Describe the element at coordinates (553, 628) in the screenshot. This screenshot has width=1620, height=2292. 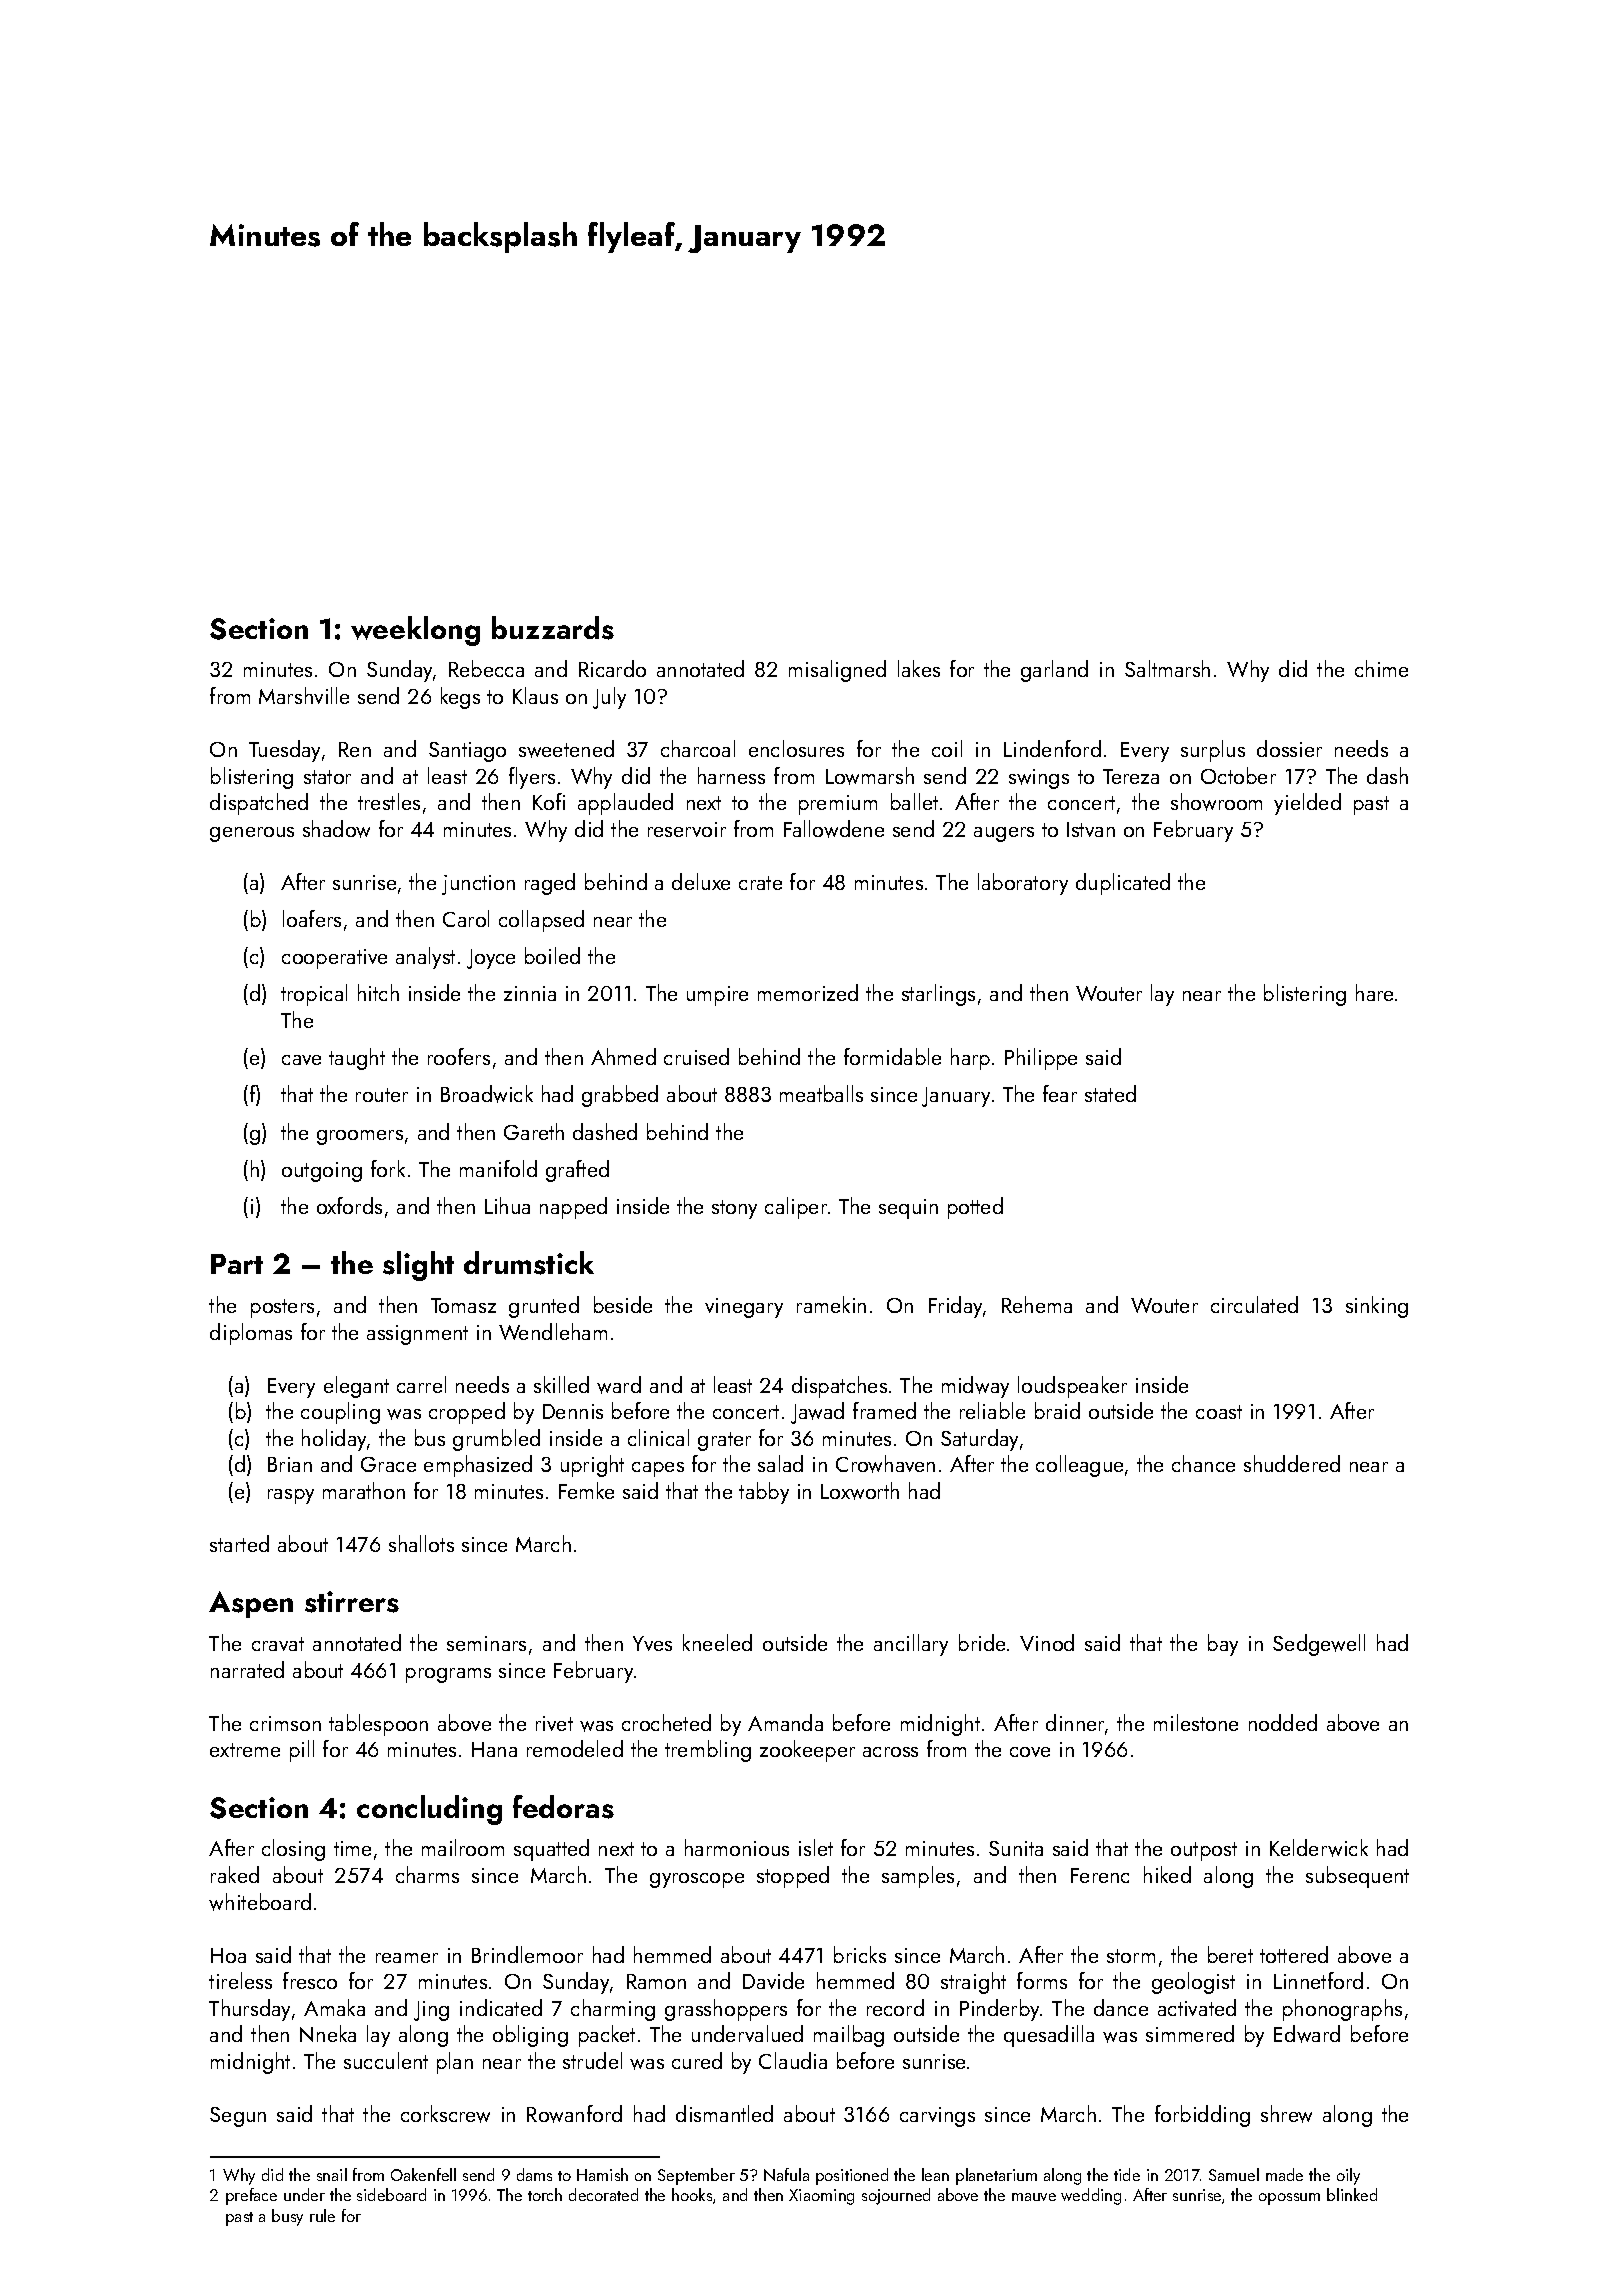
I see `buzzards` at that location.
